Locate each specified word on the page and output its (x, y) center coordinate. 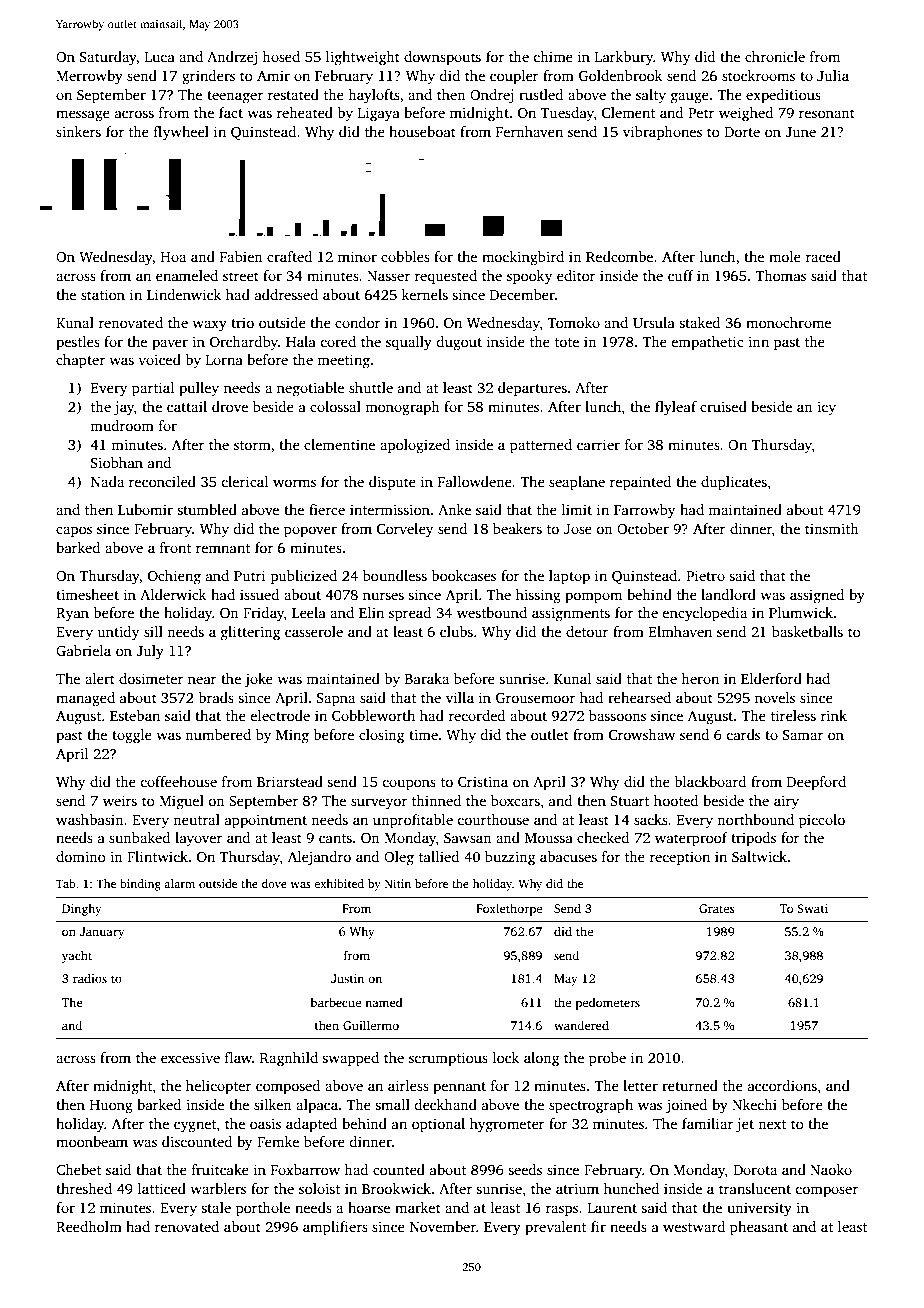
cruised (723, 406)
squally (409, 343)
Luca (160, 57)
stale (216, 1207)
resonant (827, 113)
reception (680, 858)
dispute (392, 483)
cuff (681, 275)
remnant (223, 548)
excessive (190, 1057)
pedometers (608, 1003)
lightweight (363, 58)
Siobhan (117, 462)
